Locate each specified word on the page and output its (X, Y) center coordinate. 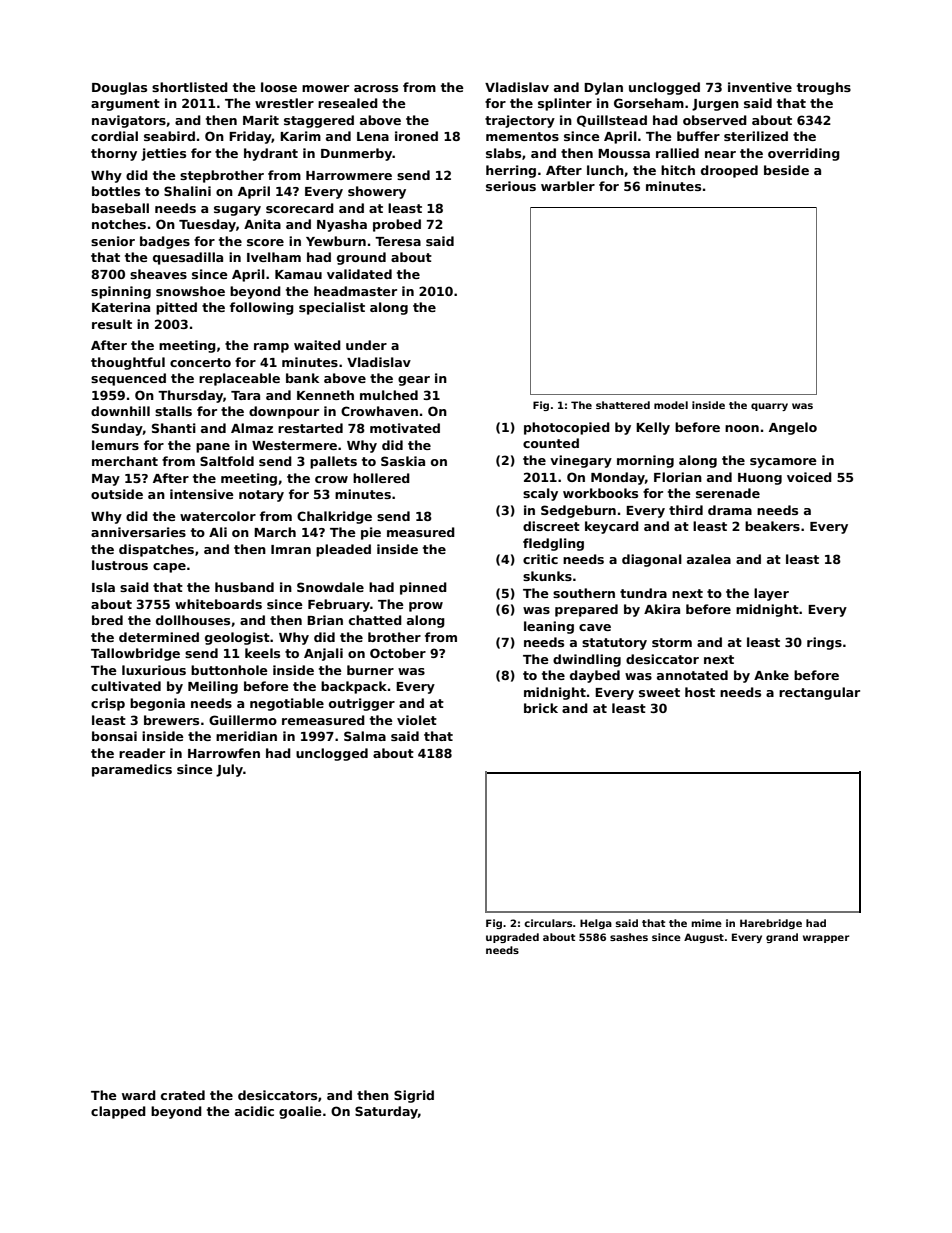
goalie (300, 1112)
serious (511, 186)
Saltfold (227, 461)
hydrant (271, 154)
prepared (586, 610)
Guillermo (243, 720)
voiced (809, 477)
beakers (772, 526)
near (720, 154)
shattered (623, 405)
